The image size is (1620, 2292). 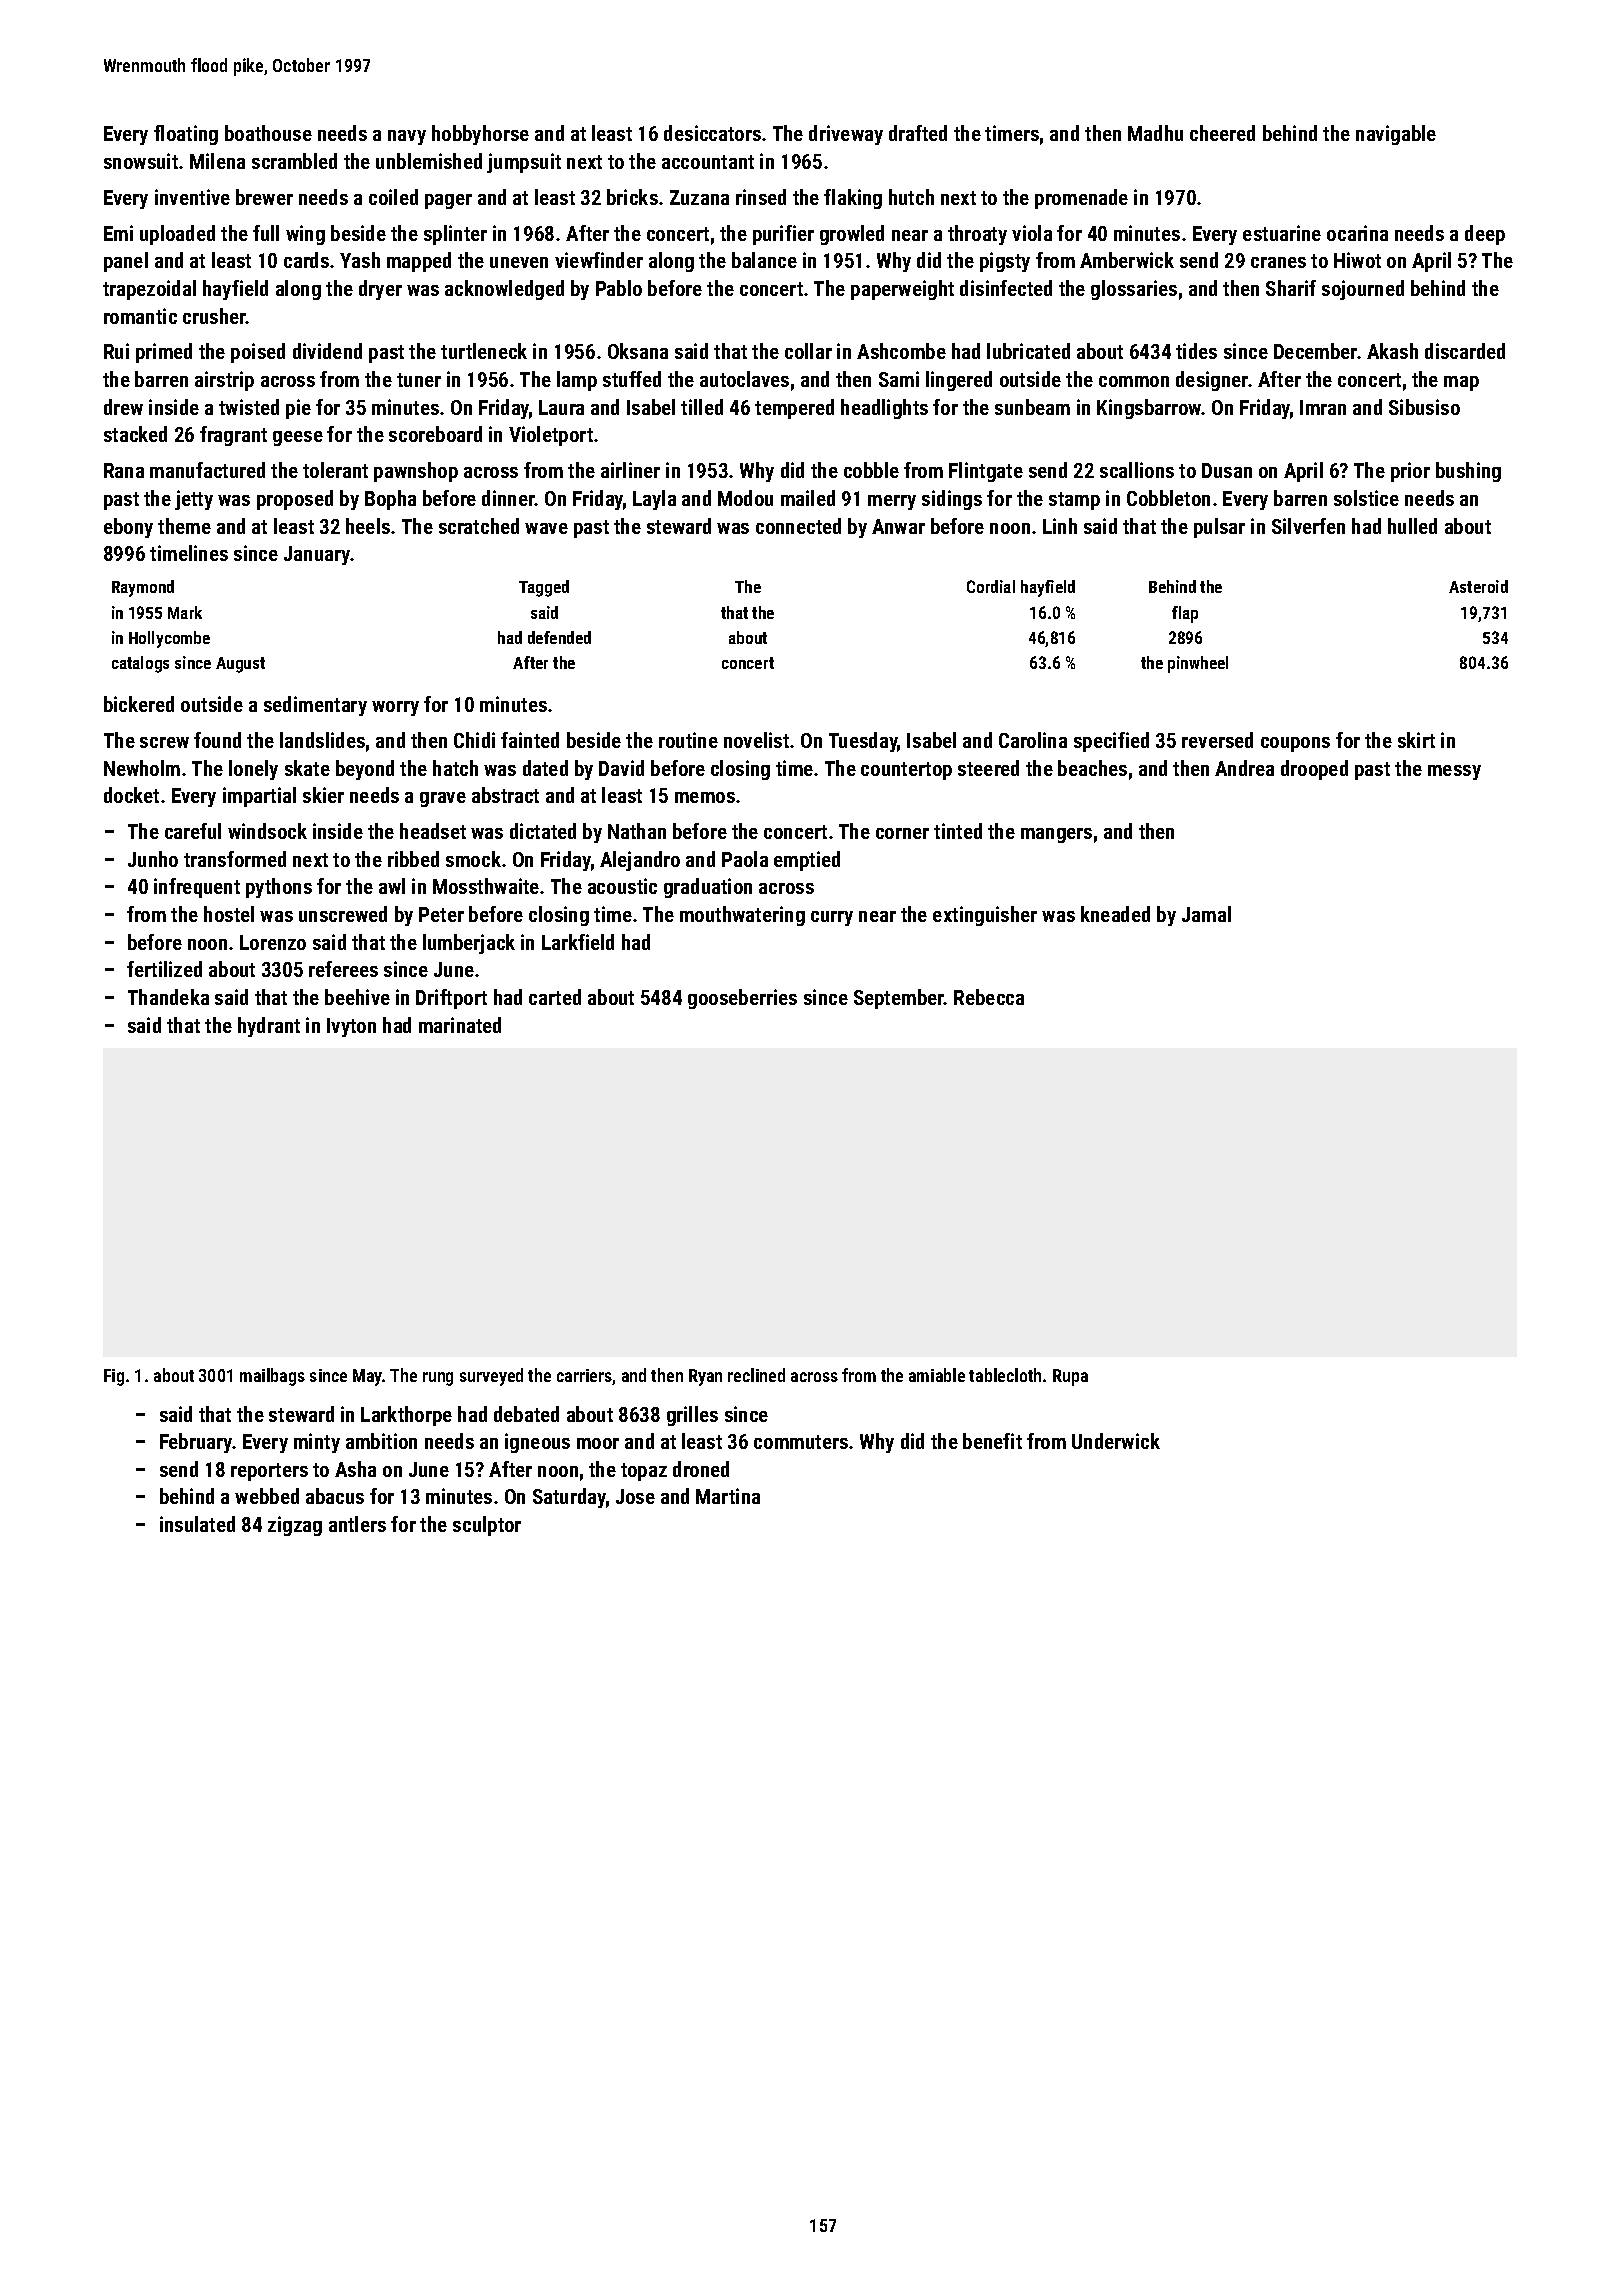 What do you see at coordinates (240, 665) in the screenshot?
I see `August` at bounding box center [240, 665].
